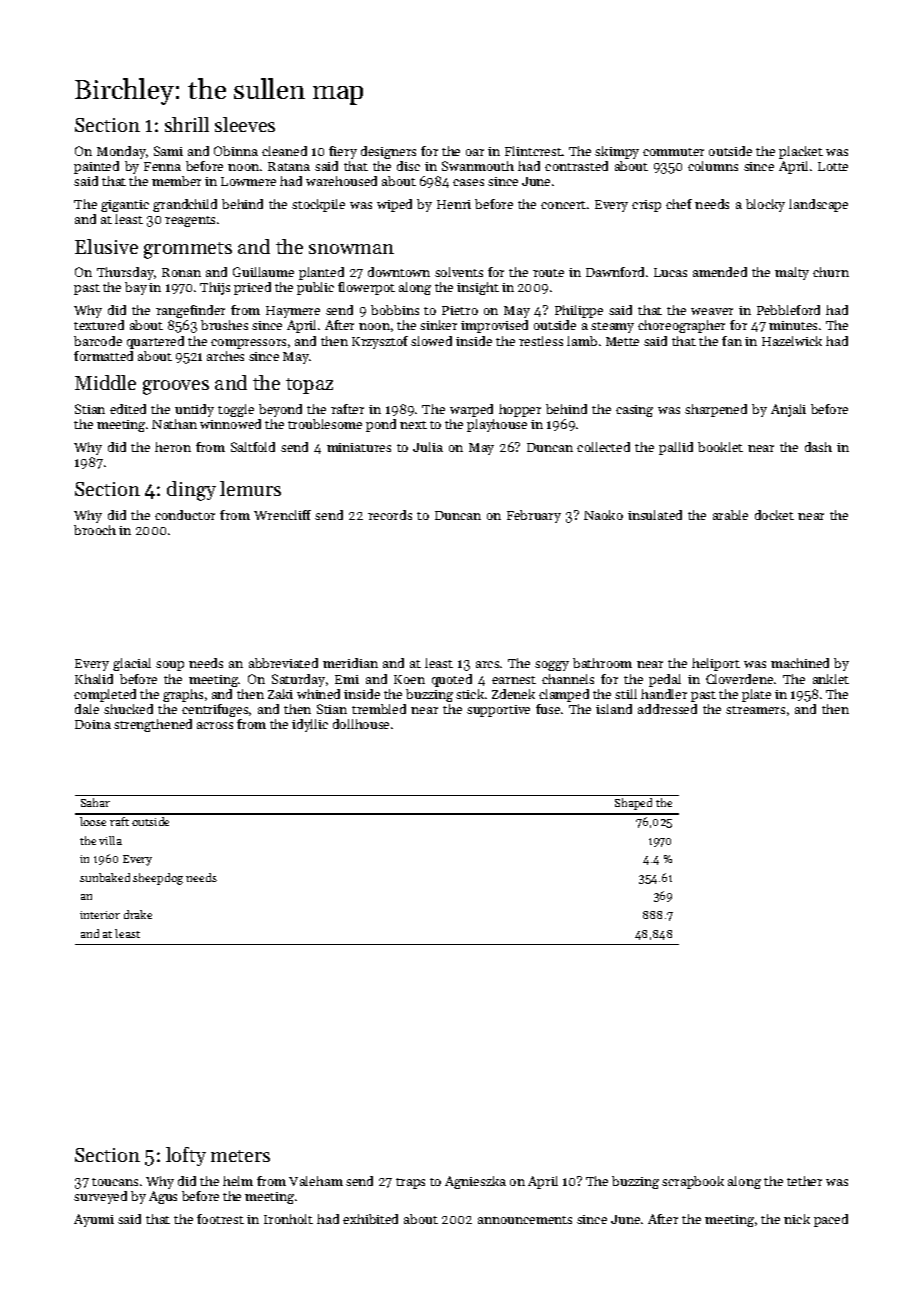 The height and width of the screenshot is (1308, 924). Describe the element at coordinates (183, 695) in the screenshot. I see `graphs` at that location.
